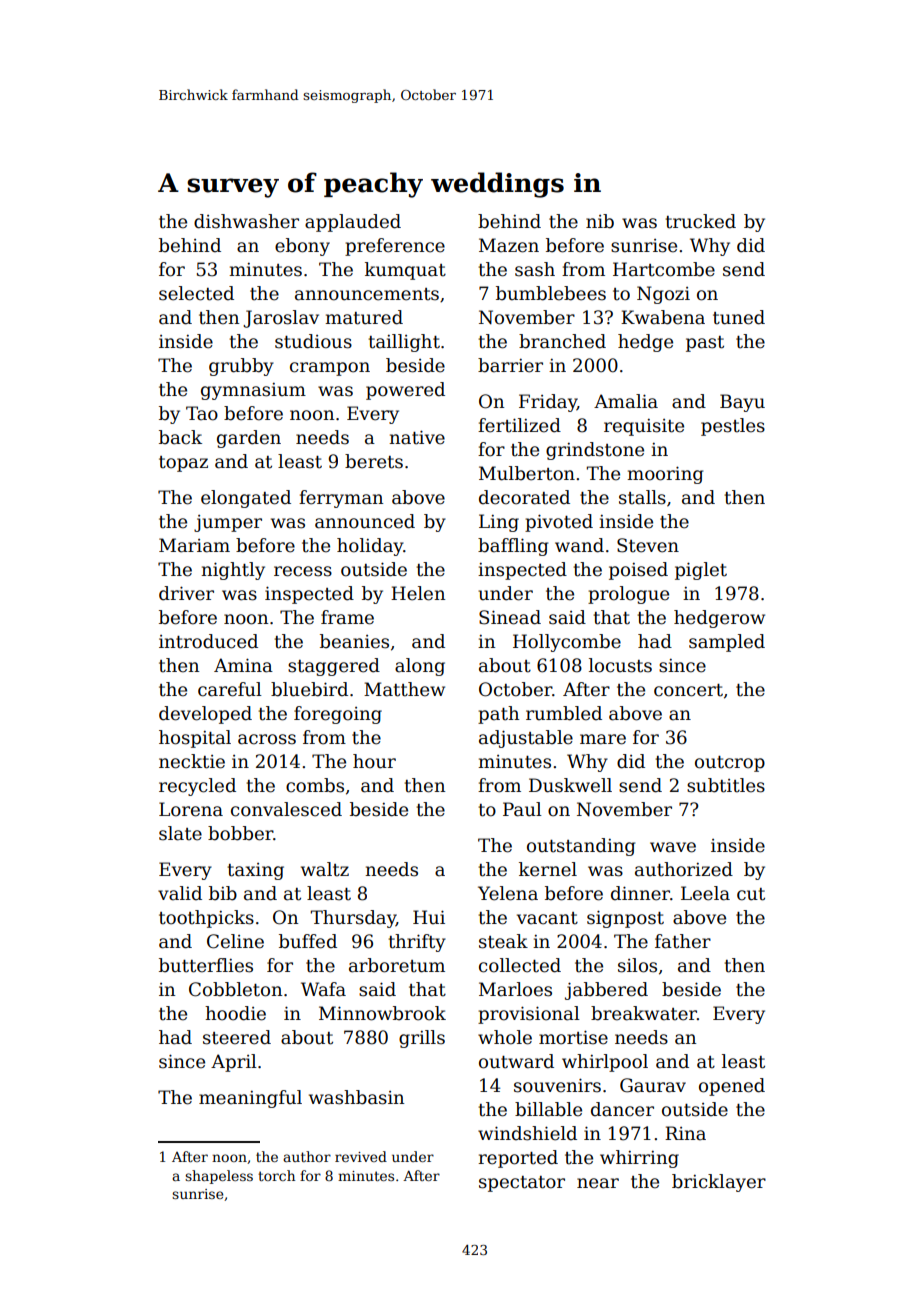  Describe the element at coordinates (557, 1085) in the image. I see `souvenirs` at that location.
